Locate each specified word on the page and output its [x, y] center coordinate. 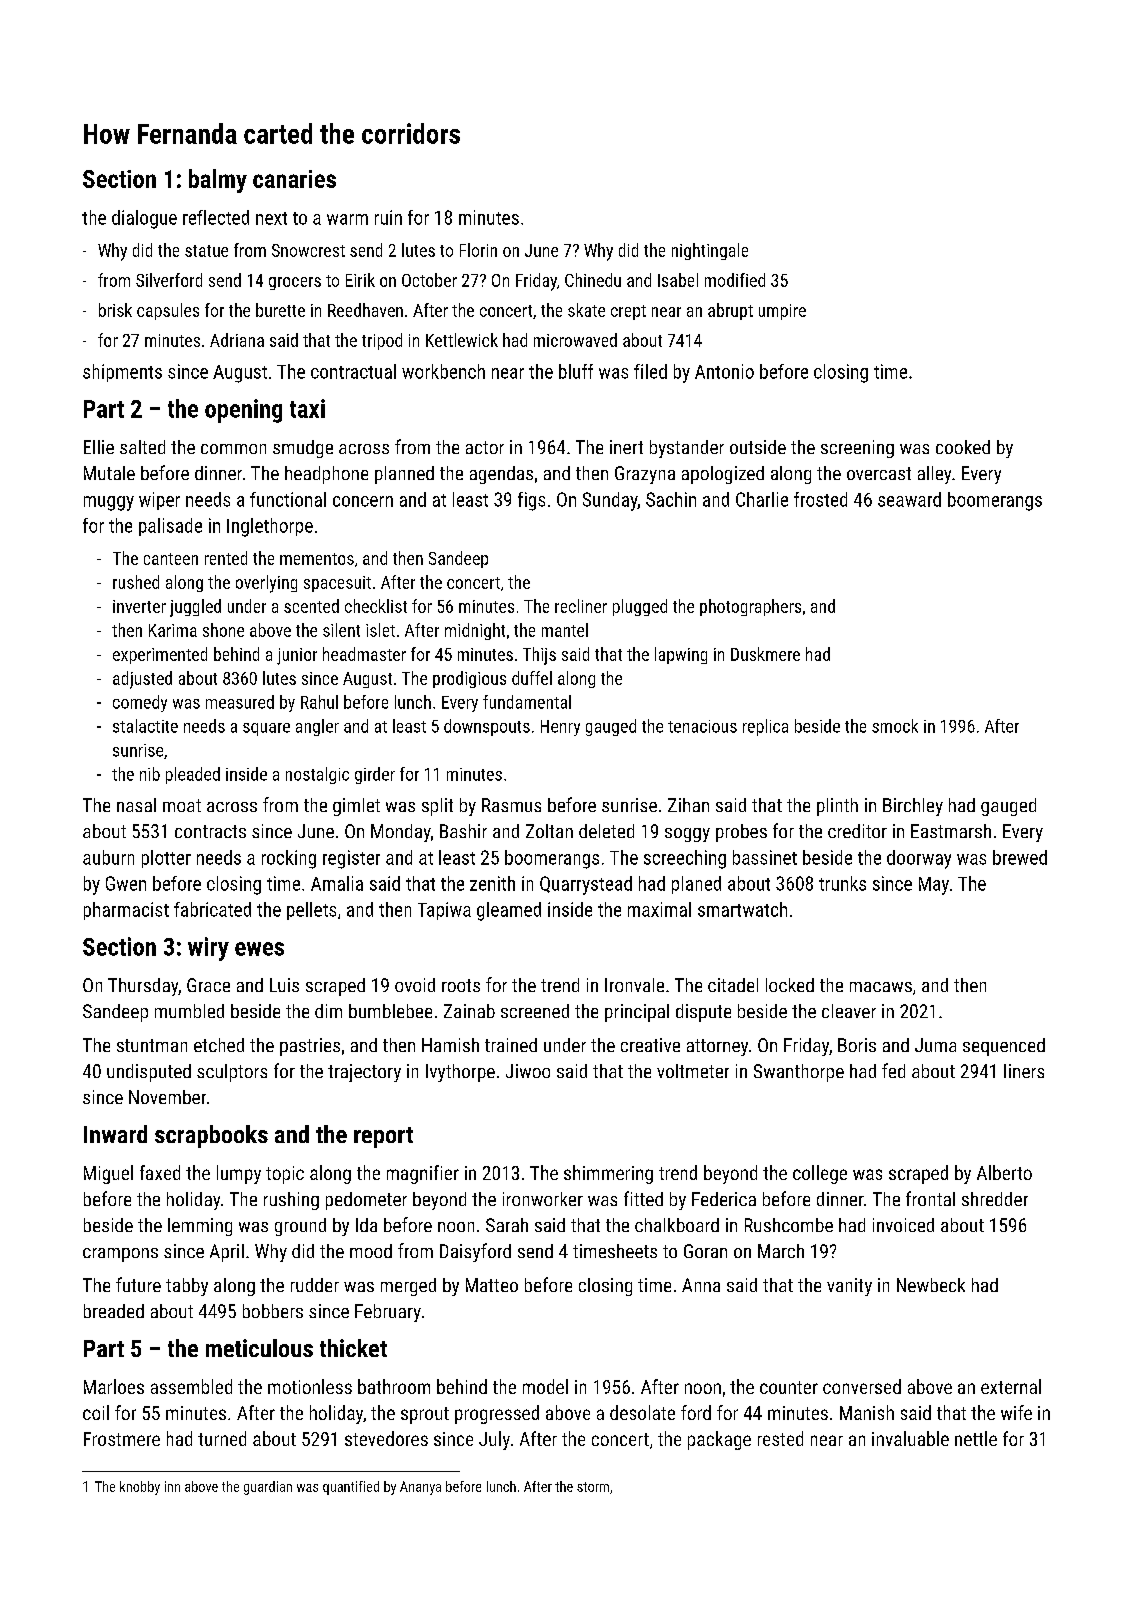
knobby [140, 1488]
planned [404, 475]
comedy [140, 703]
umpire [782, 312]
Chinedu [593, 280]
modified [735, 280]
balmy [218, 181]
